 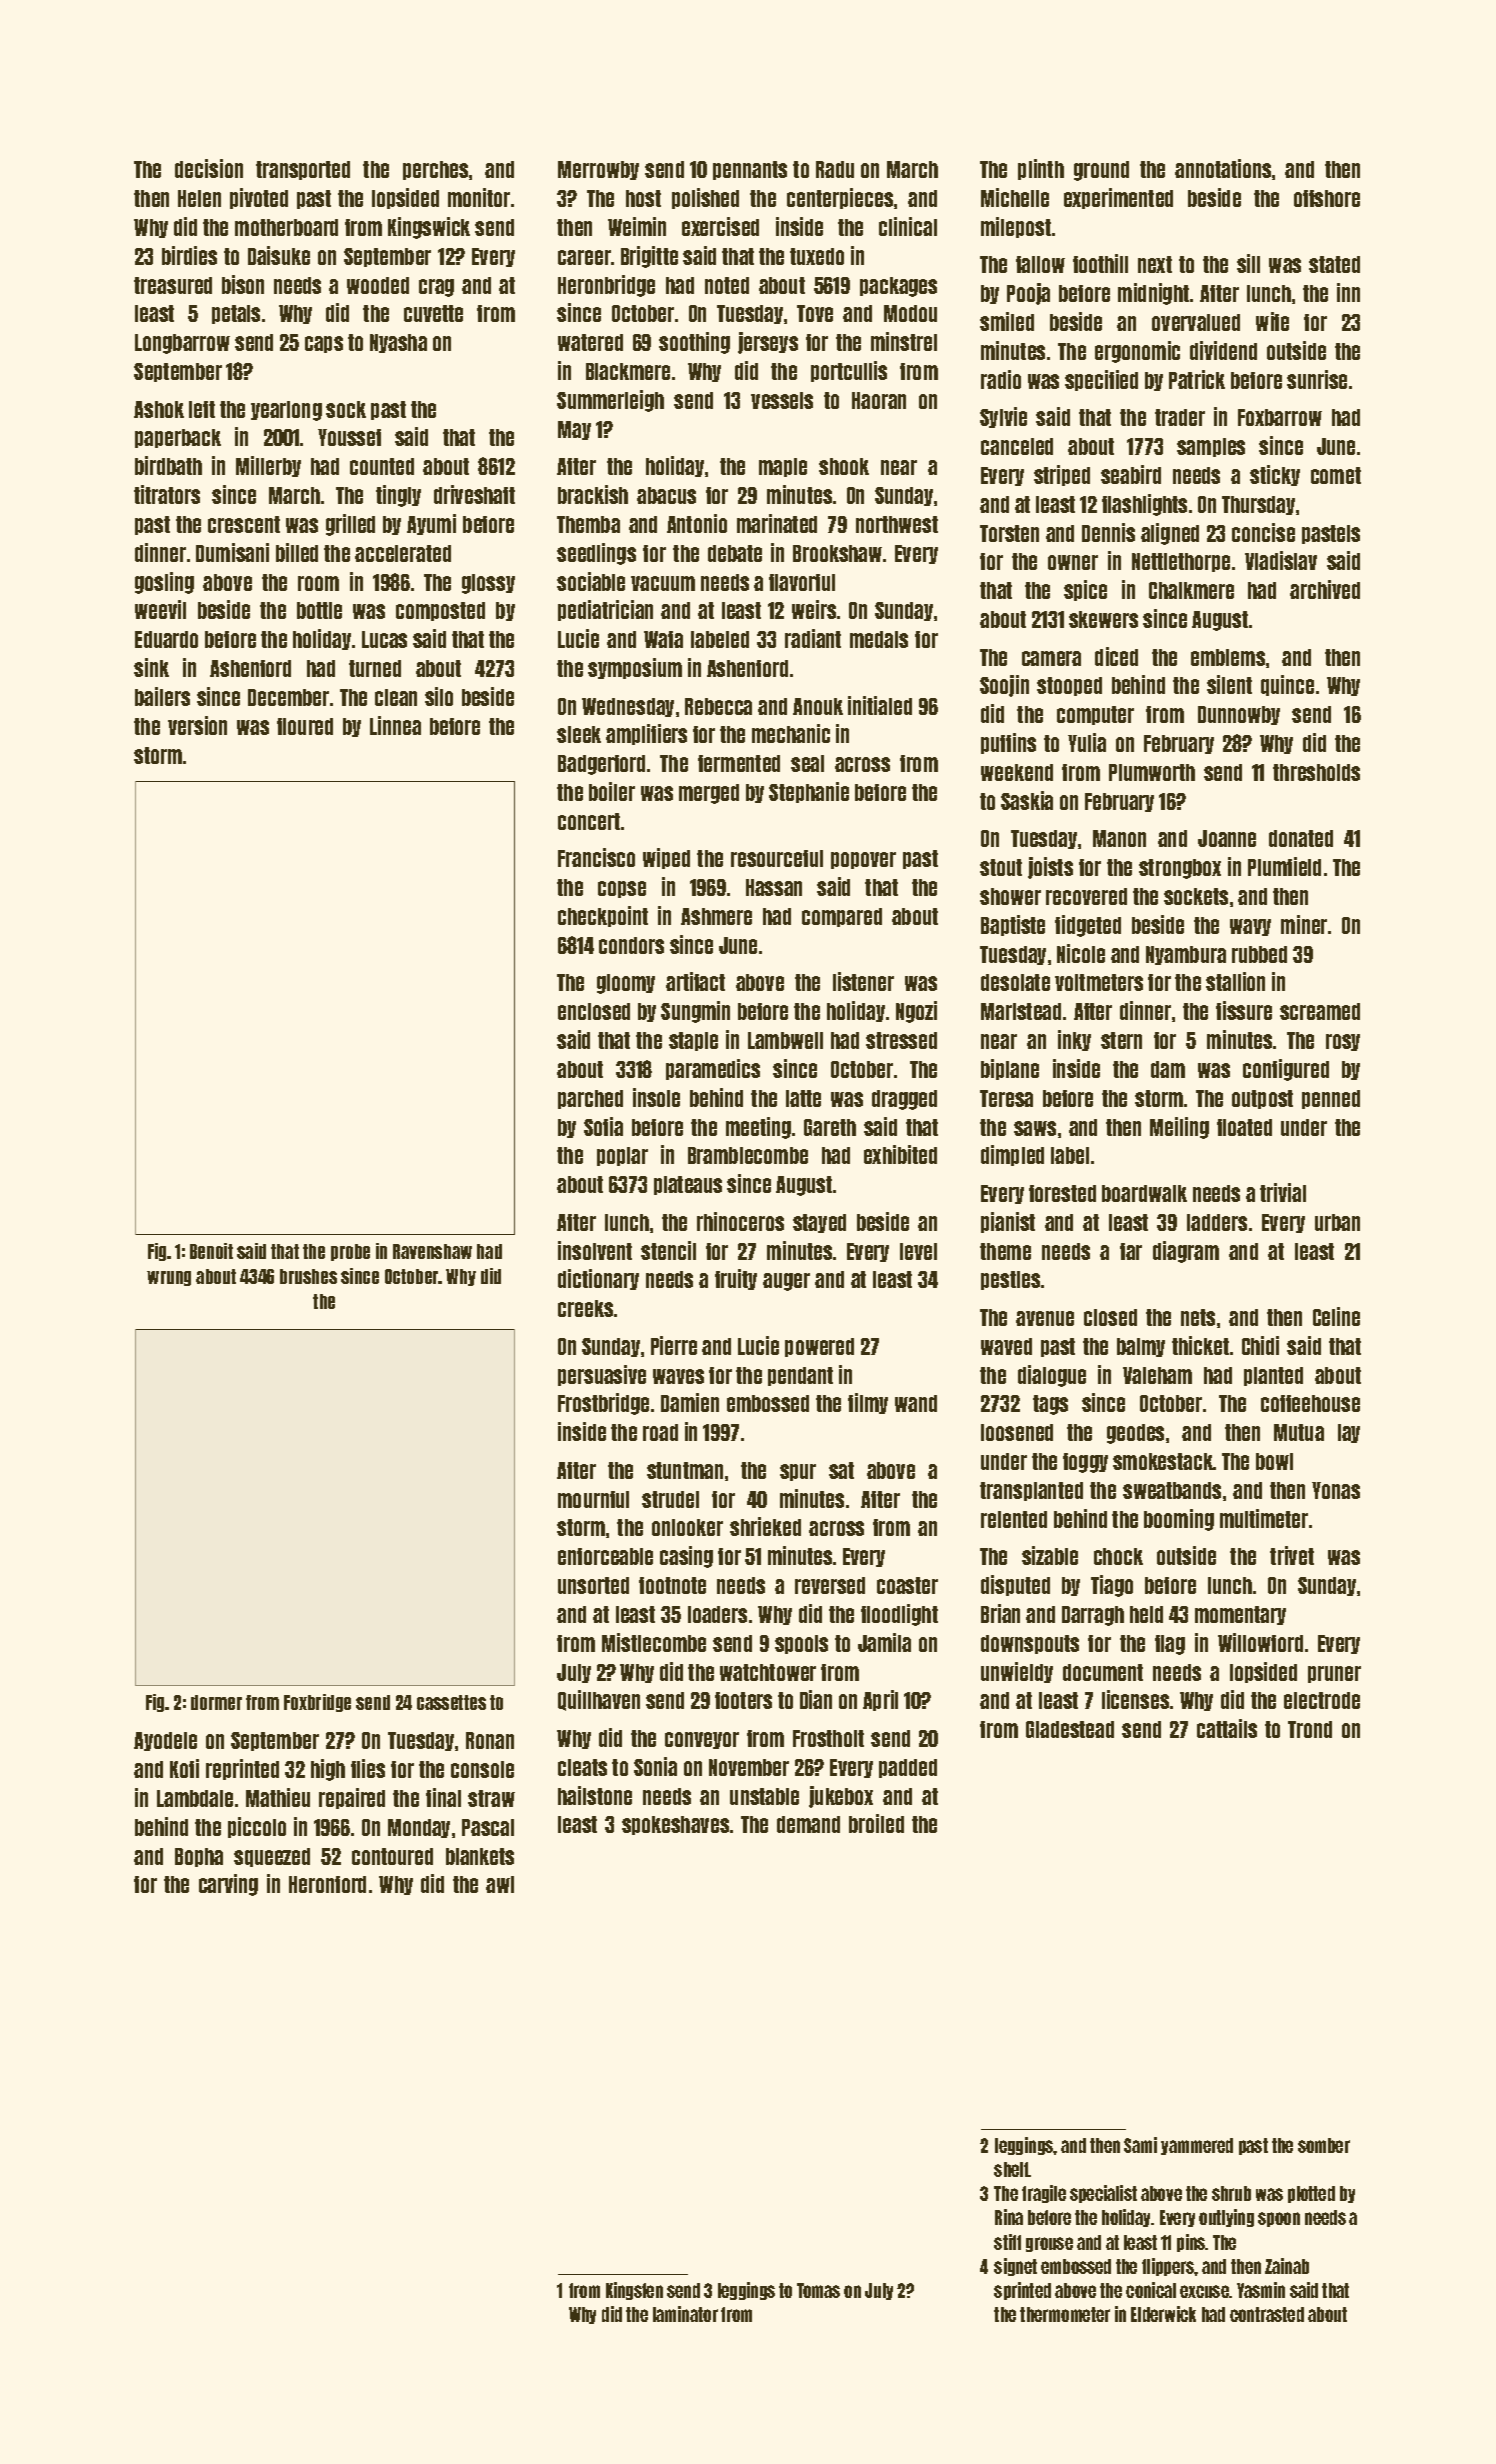 I want to click on wand, so click(x=916, y=1403).
